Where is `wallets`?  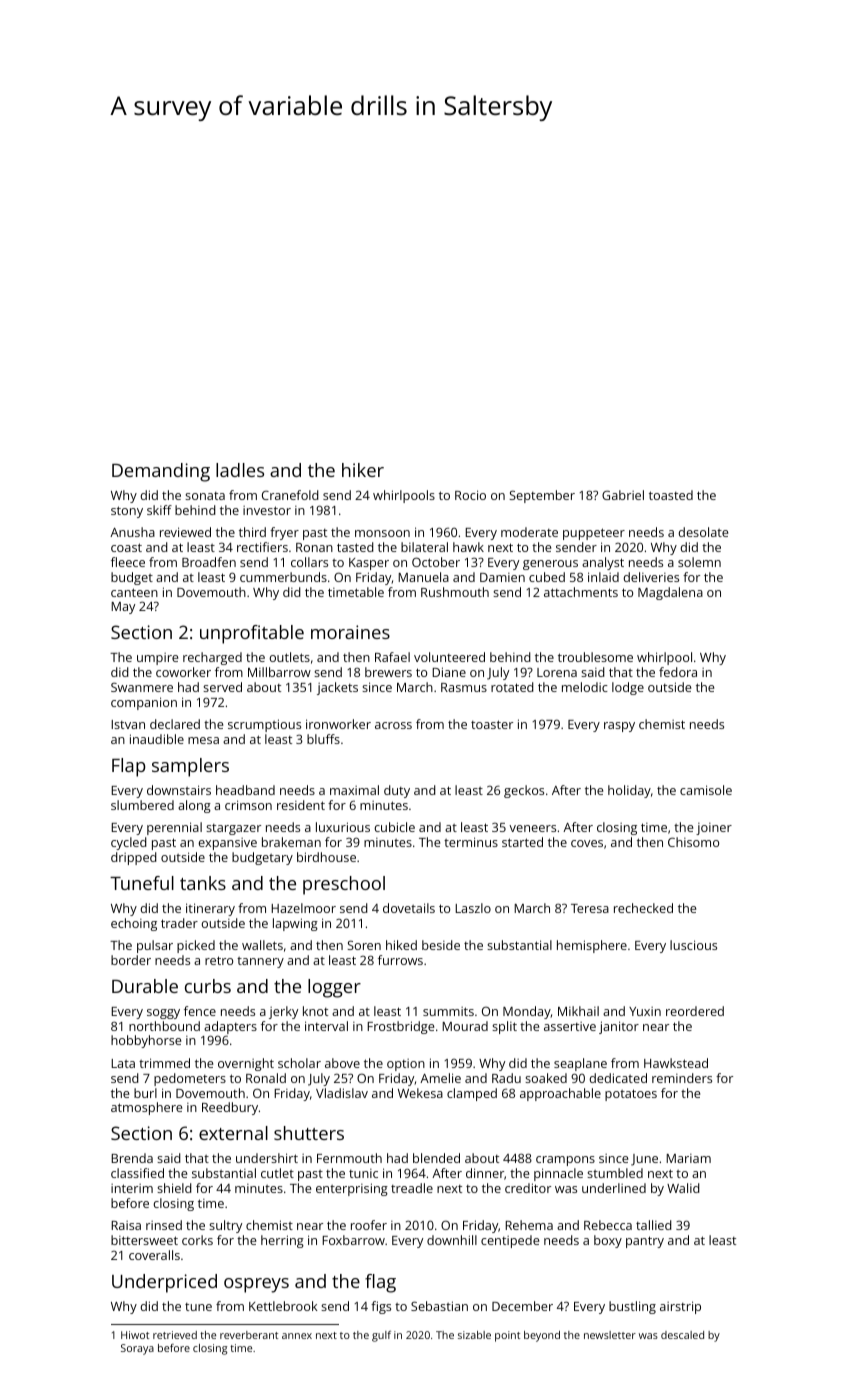 wallets is located at coordinates (262, 945).
